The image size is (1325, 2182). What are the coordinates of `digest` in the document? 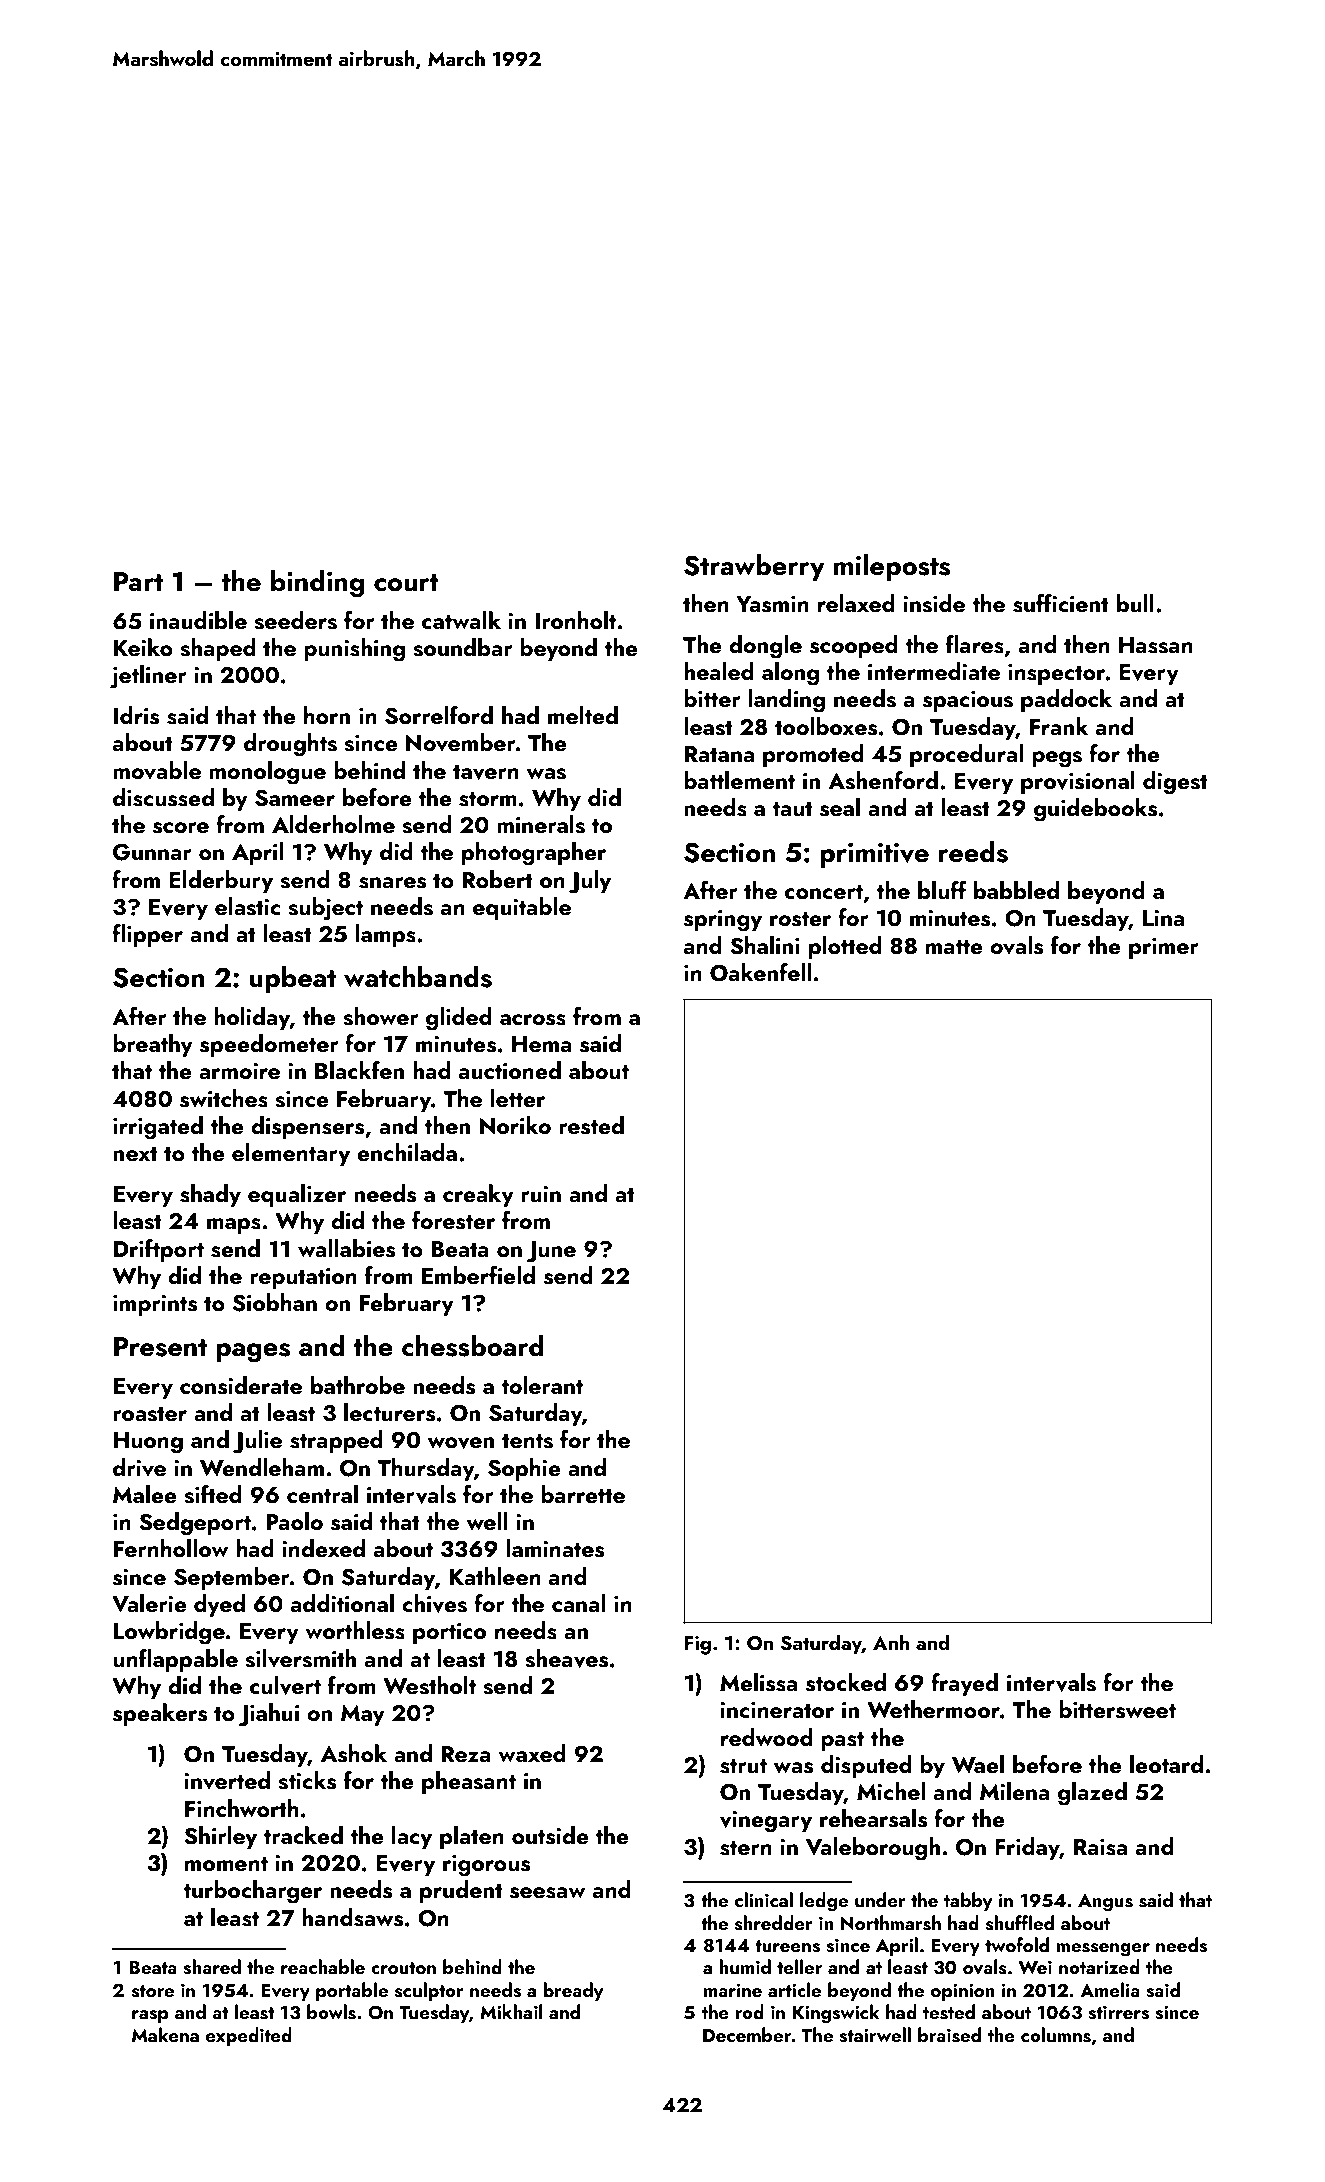 It's located at (1175, 783).
